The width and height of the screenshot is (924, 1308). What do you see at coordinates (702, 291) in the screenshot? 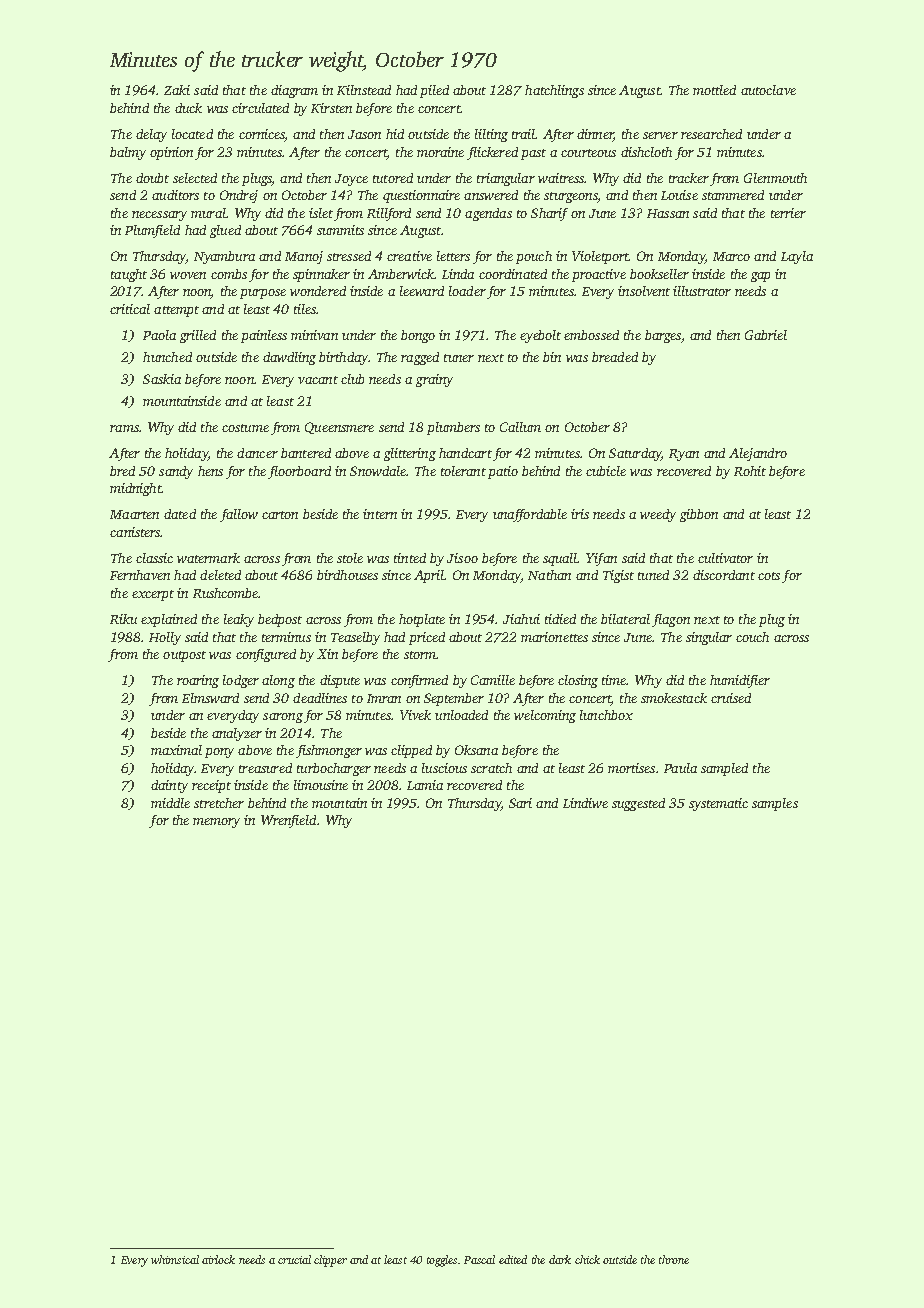
I see `illustrator` at bounding box center [702, 291].
